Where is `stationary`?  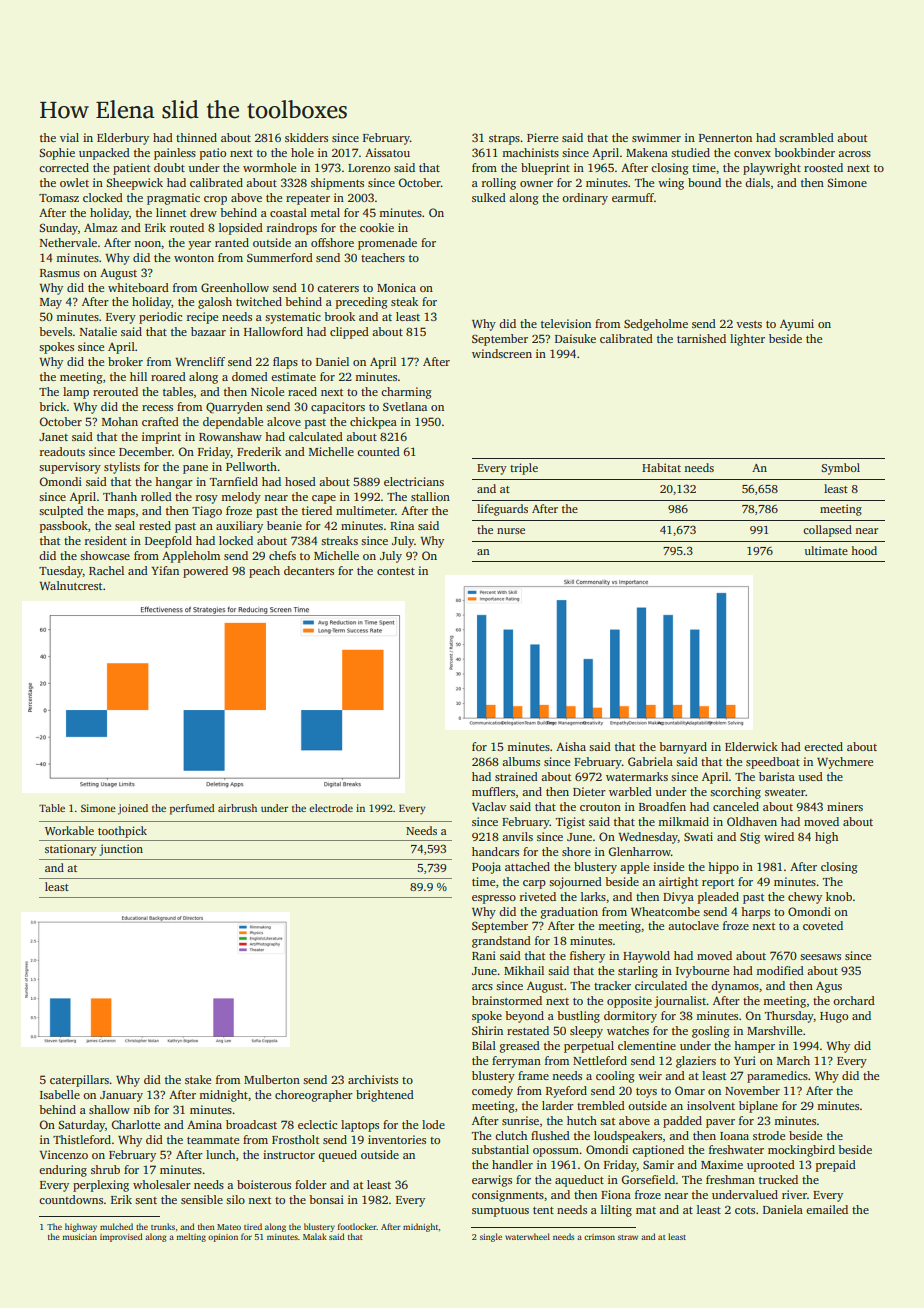
stationary is located at coordinates (71, 850).
